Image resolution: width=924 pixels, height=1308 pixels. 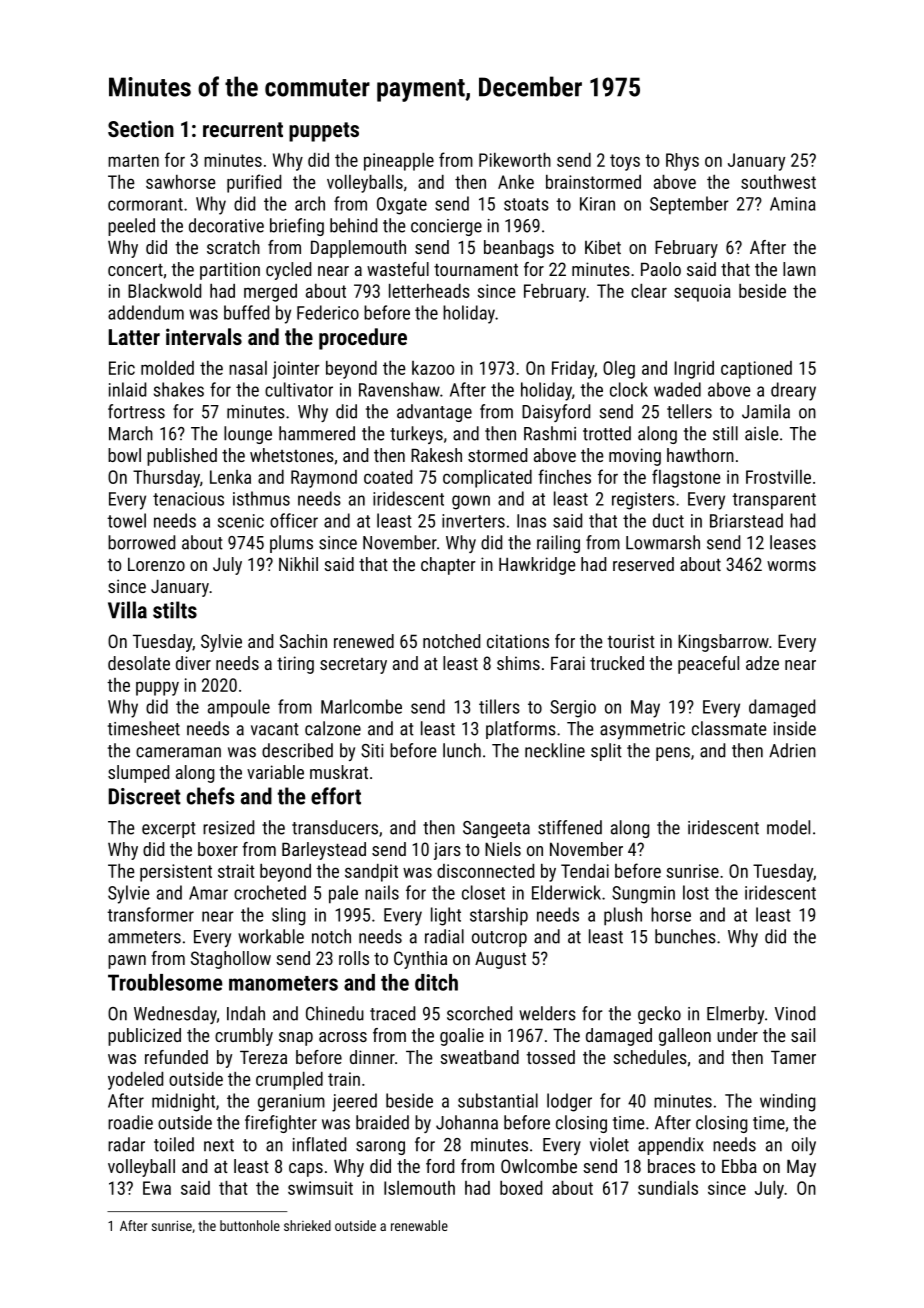 I want to click on disconnected, so click(x=485, y=871).
